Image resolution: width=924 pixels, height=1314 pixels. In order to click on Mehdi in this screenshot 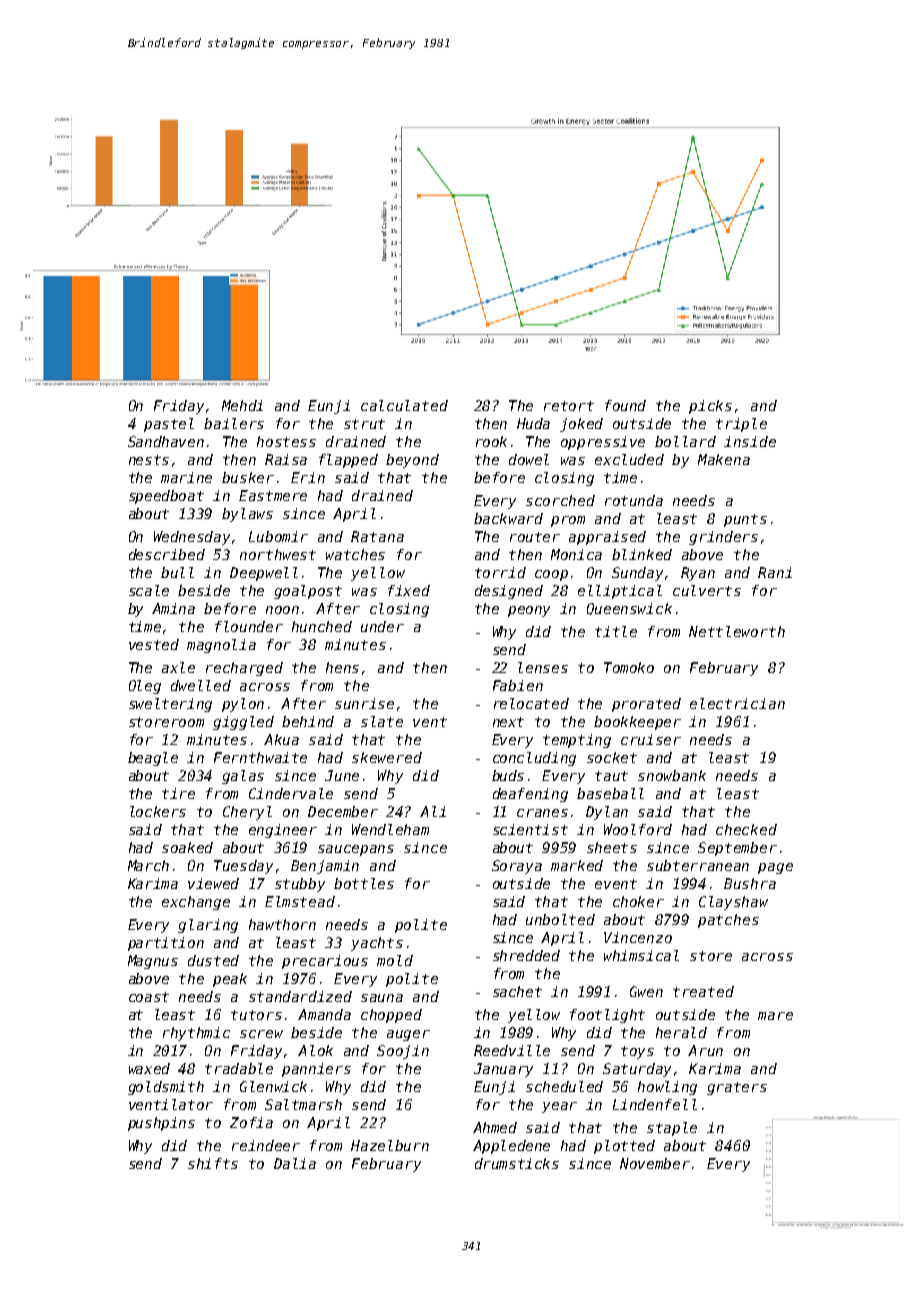, I will do `click(242, 405)`.
